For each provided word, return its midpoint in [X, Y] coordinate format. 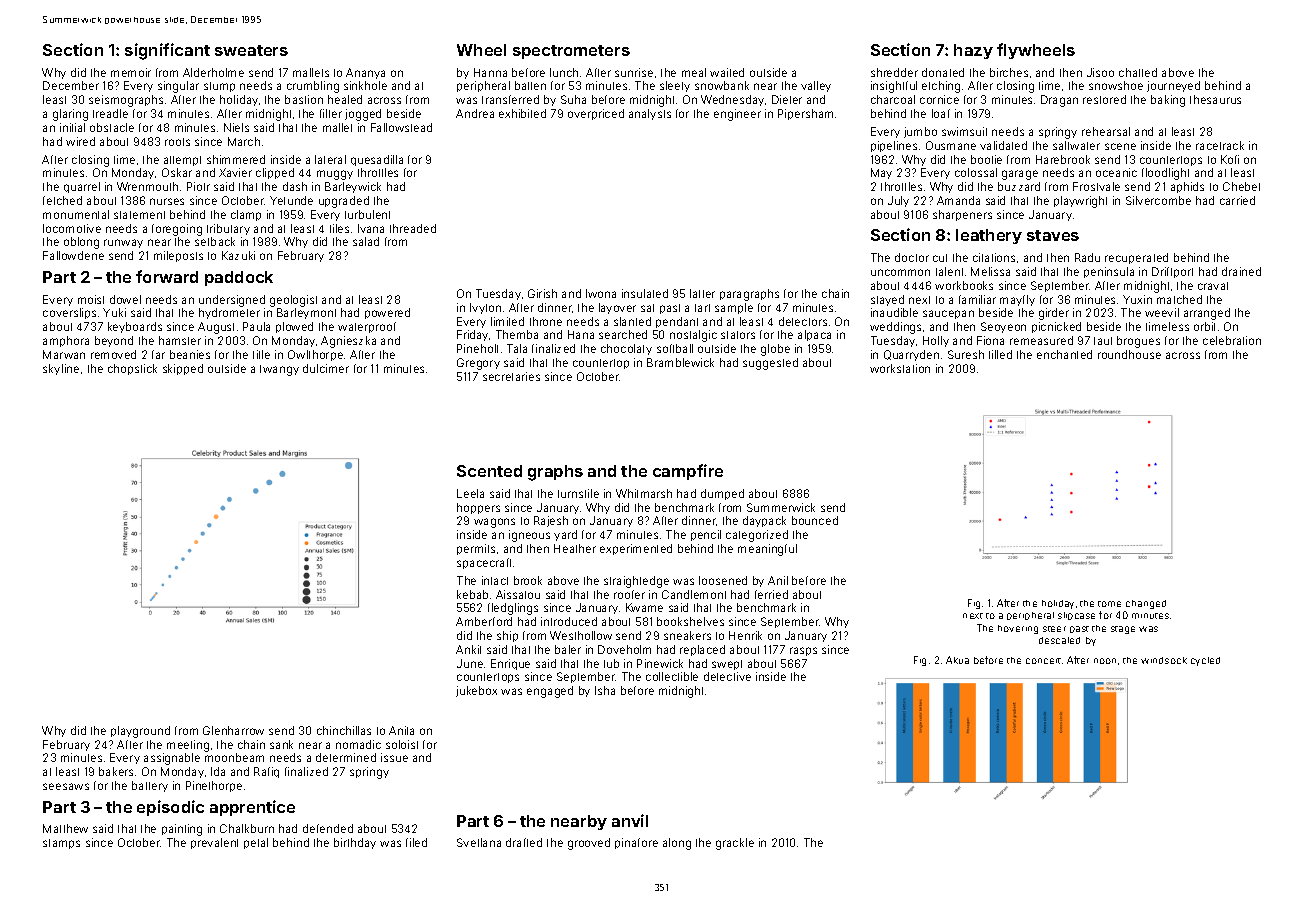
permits [476, 549]
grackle [735, 844]
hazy [973, 51]
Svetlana [479, 842]
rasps [803, 651]
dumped [722, 494]
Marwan [64, 354]
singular [178, 87]
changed [1146, 604]
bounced [815, 520]
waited [727, 72]
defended [328, 828]
